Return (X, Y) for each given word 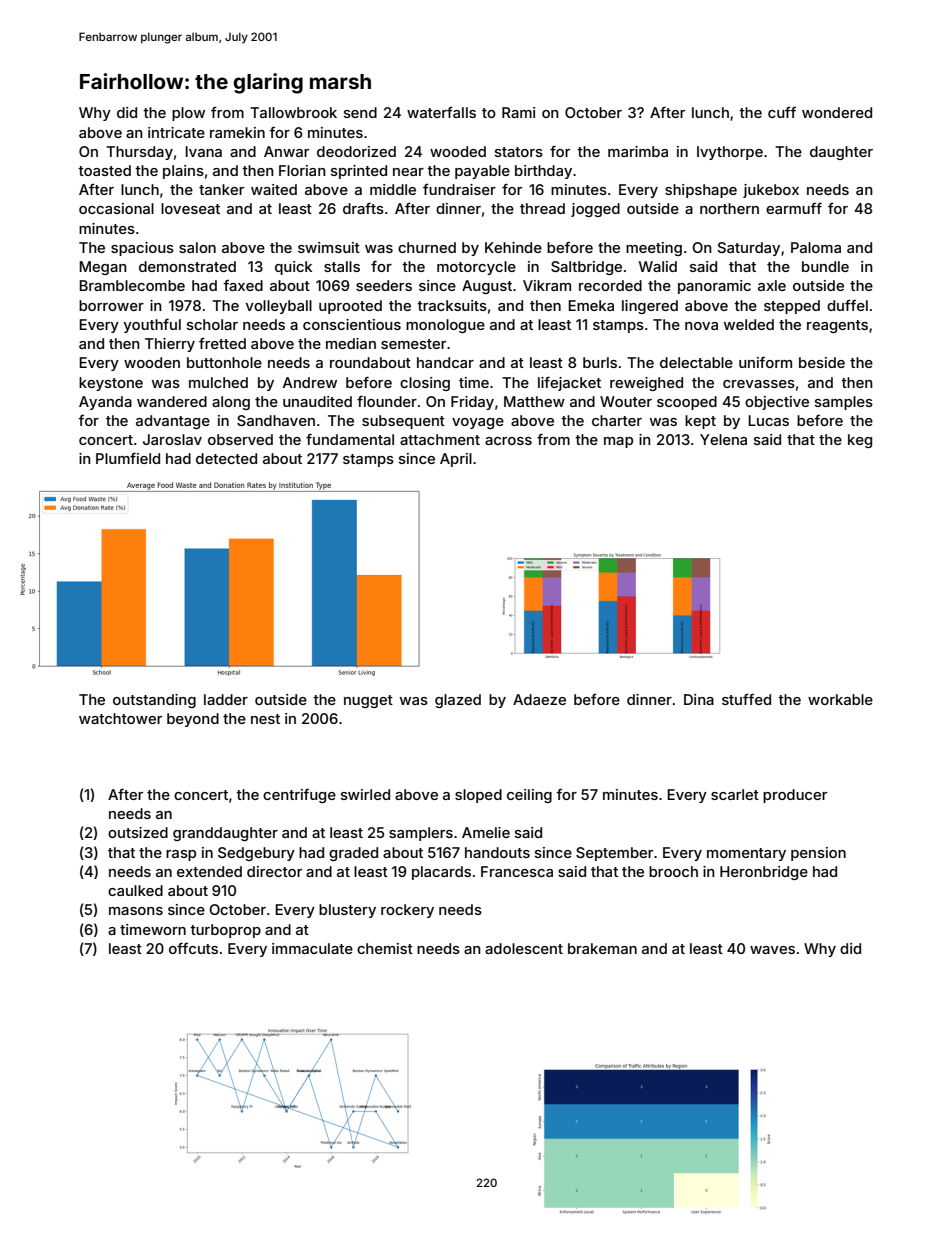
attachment (440, 439)
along (231, 403)
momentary (746, 854)
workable (840, 699)
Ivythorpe (730, 153)
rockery (407, 911)
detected (226, 458)
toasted (104, 170)
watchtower (120, 718)
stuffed (746, 699)
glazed (458, 701)
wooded (458, 151)
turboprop (225, 931)
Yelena (723, 439)
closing (425, 384)
